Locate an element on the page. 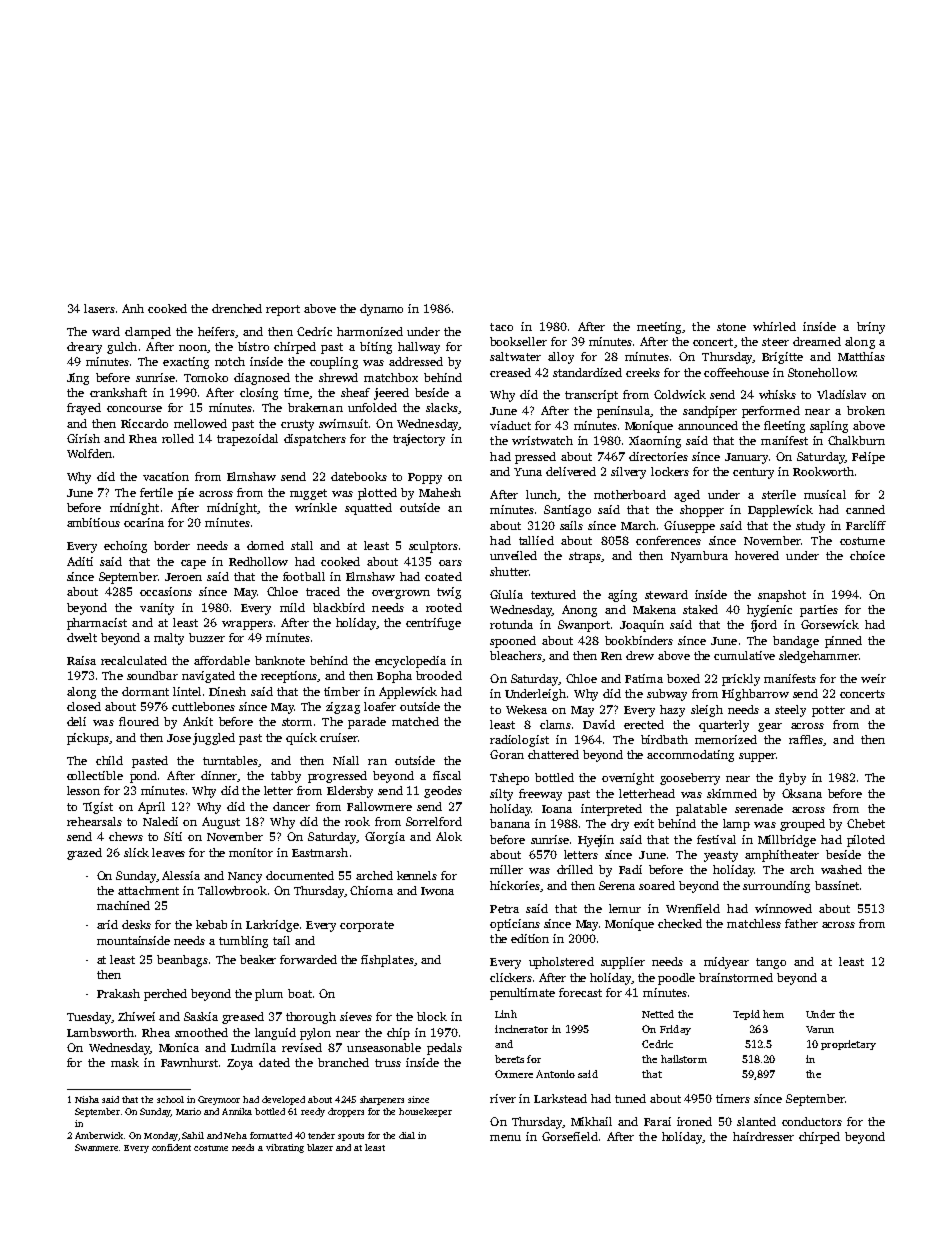  winnowed is located at coordinates (783, 908).
